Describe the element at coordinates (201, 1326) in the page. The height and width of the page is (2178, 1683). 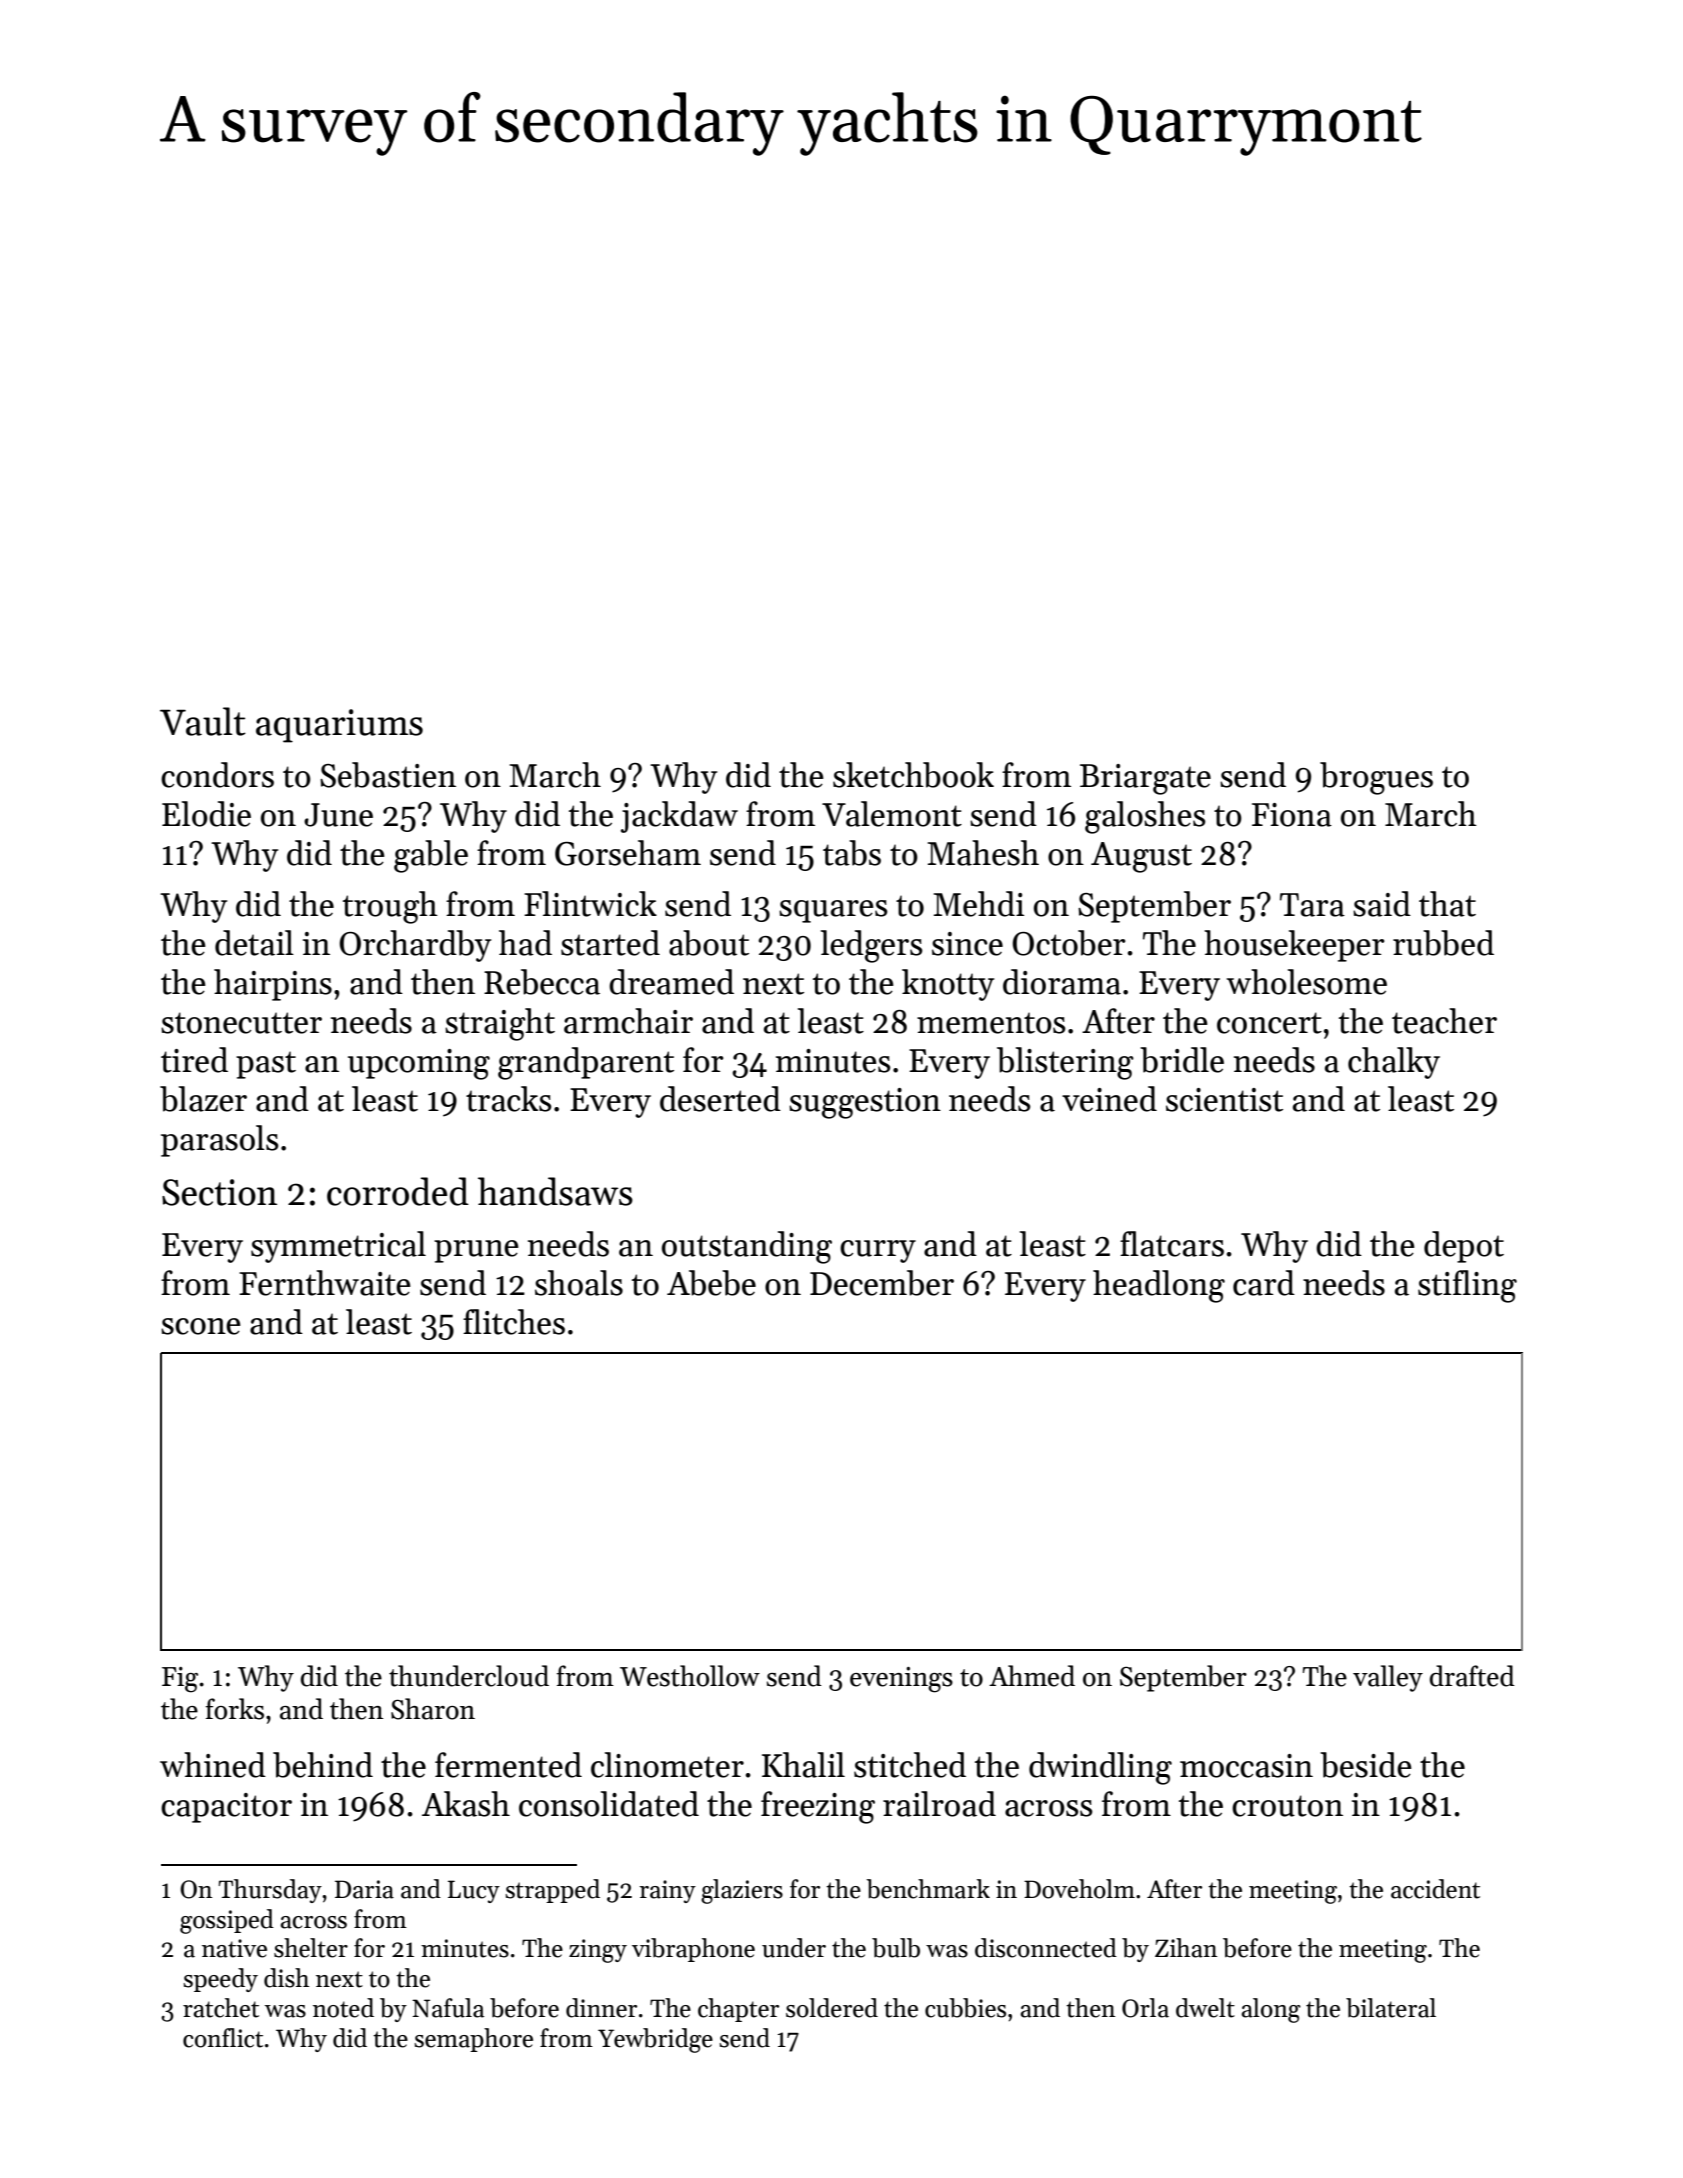
I see `scone` at that location.
